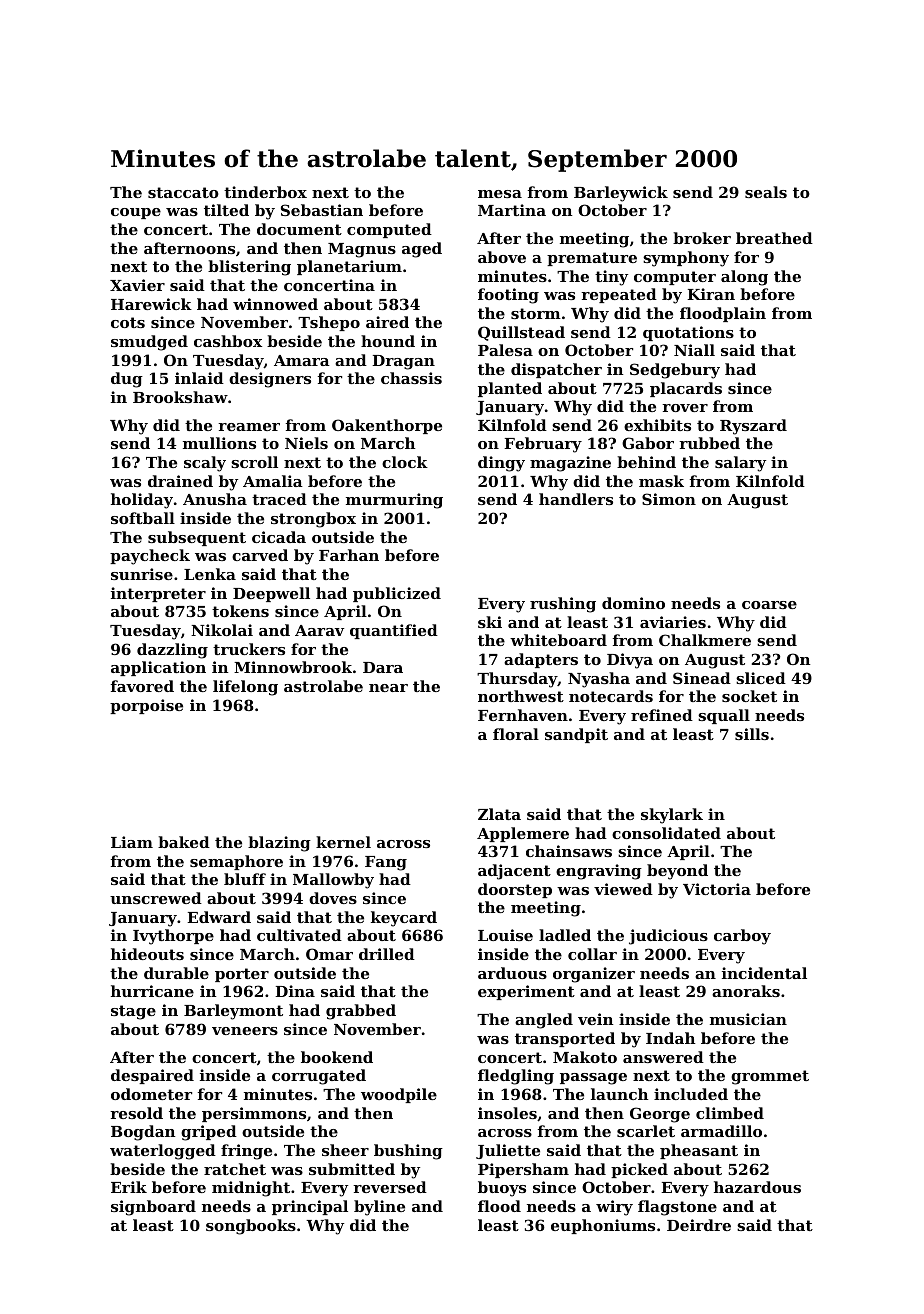 The image size is (924, 1314). What do you see at coordinates (265, 192) in the screenshot?
I see `tinderbox` at bounding box center [265, 192].
